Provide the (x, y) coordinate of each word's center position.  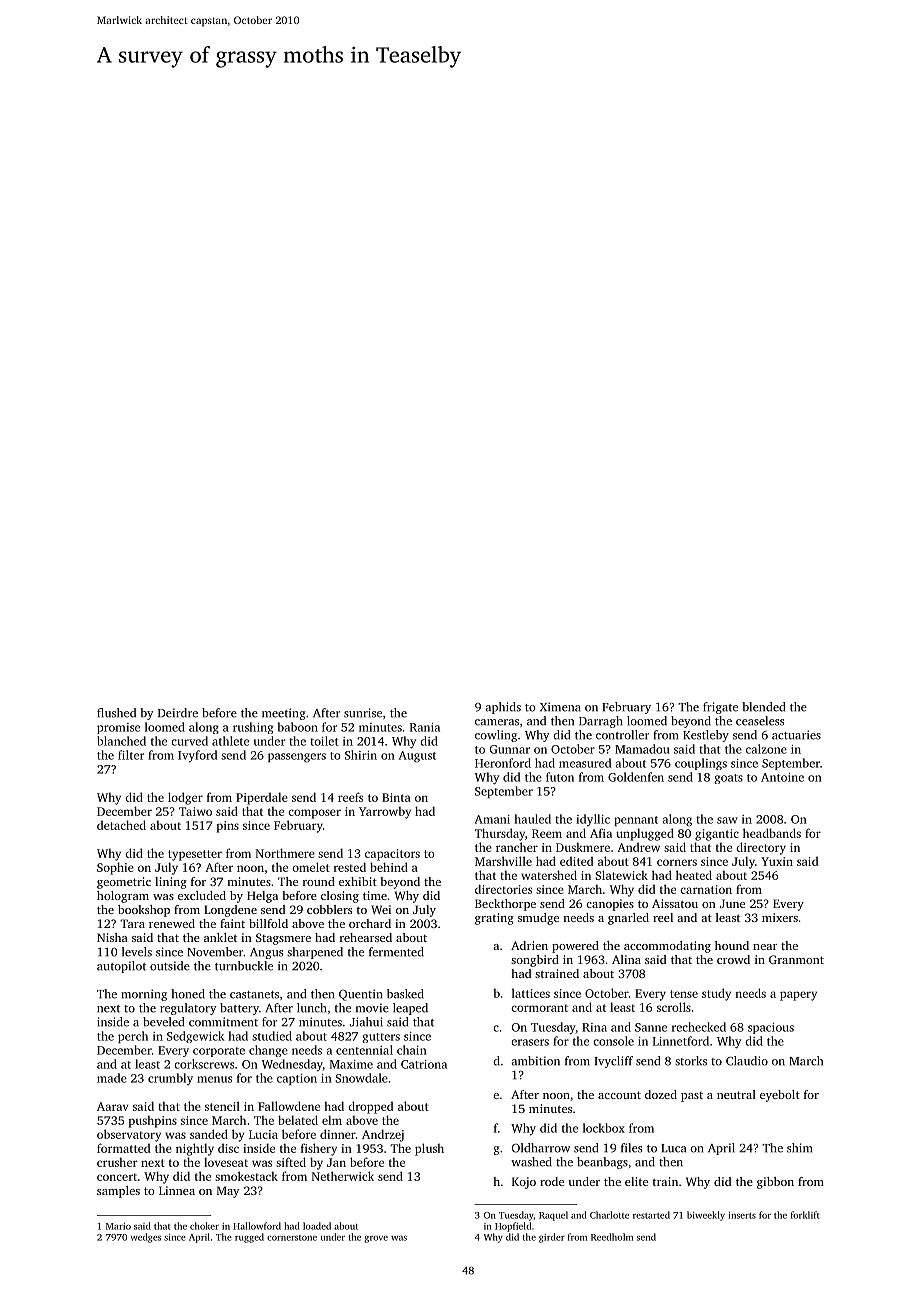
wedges (146, 1238)
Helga (262, 897)
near (765, 947)
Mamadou (642, 749)
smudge (538, 919)
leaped (410, 1009)
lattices (531, 993)
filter (131, 755)
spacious (771, 1028)
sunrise (363, 713)
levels (137, 952)
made (112, 1078)
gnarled (628, 919)
